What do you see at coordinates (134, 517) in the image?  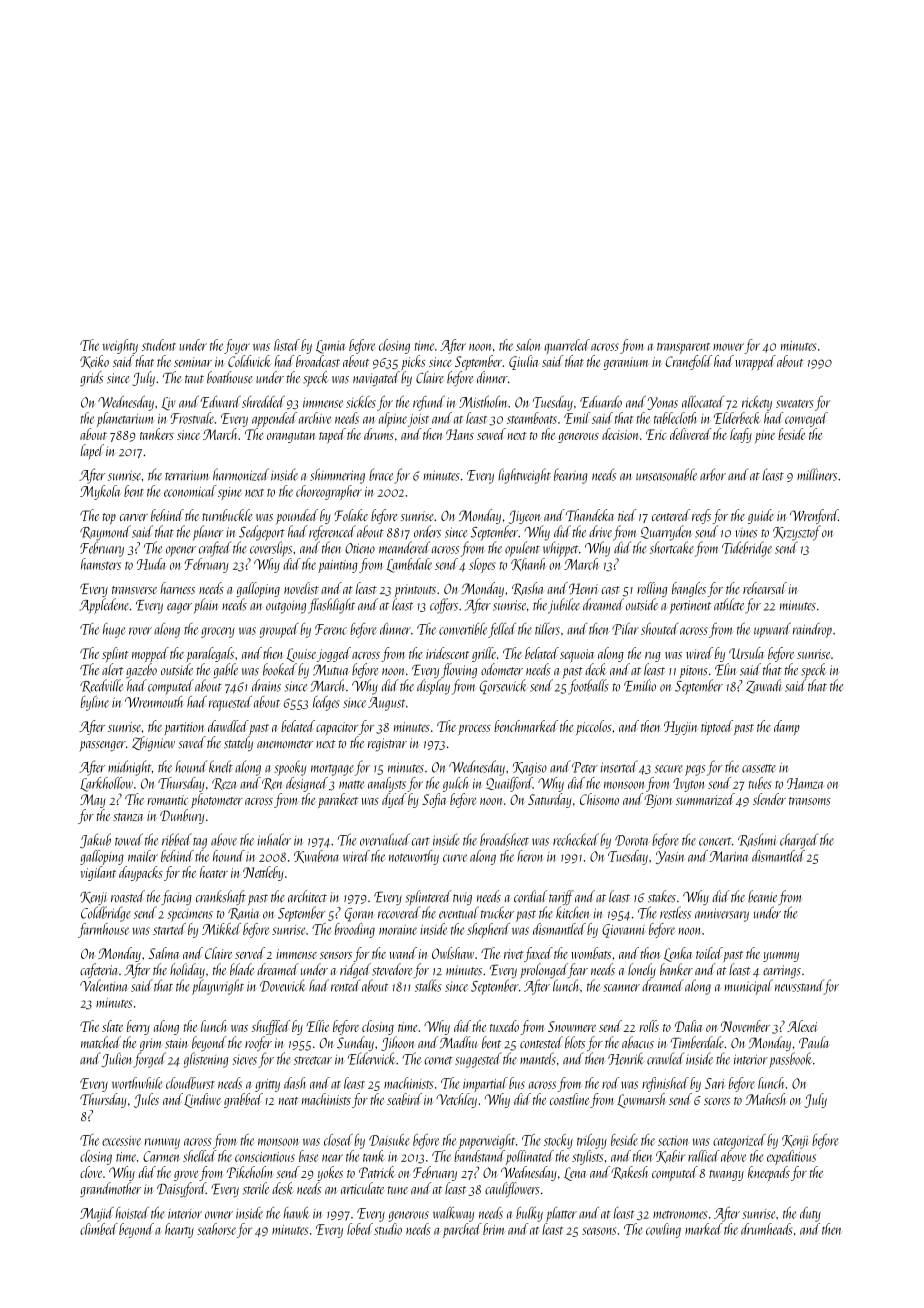 I see `carver` at bounding box center [134, 517].
